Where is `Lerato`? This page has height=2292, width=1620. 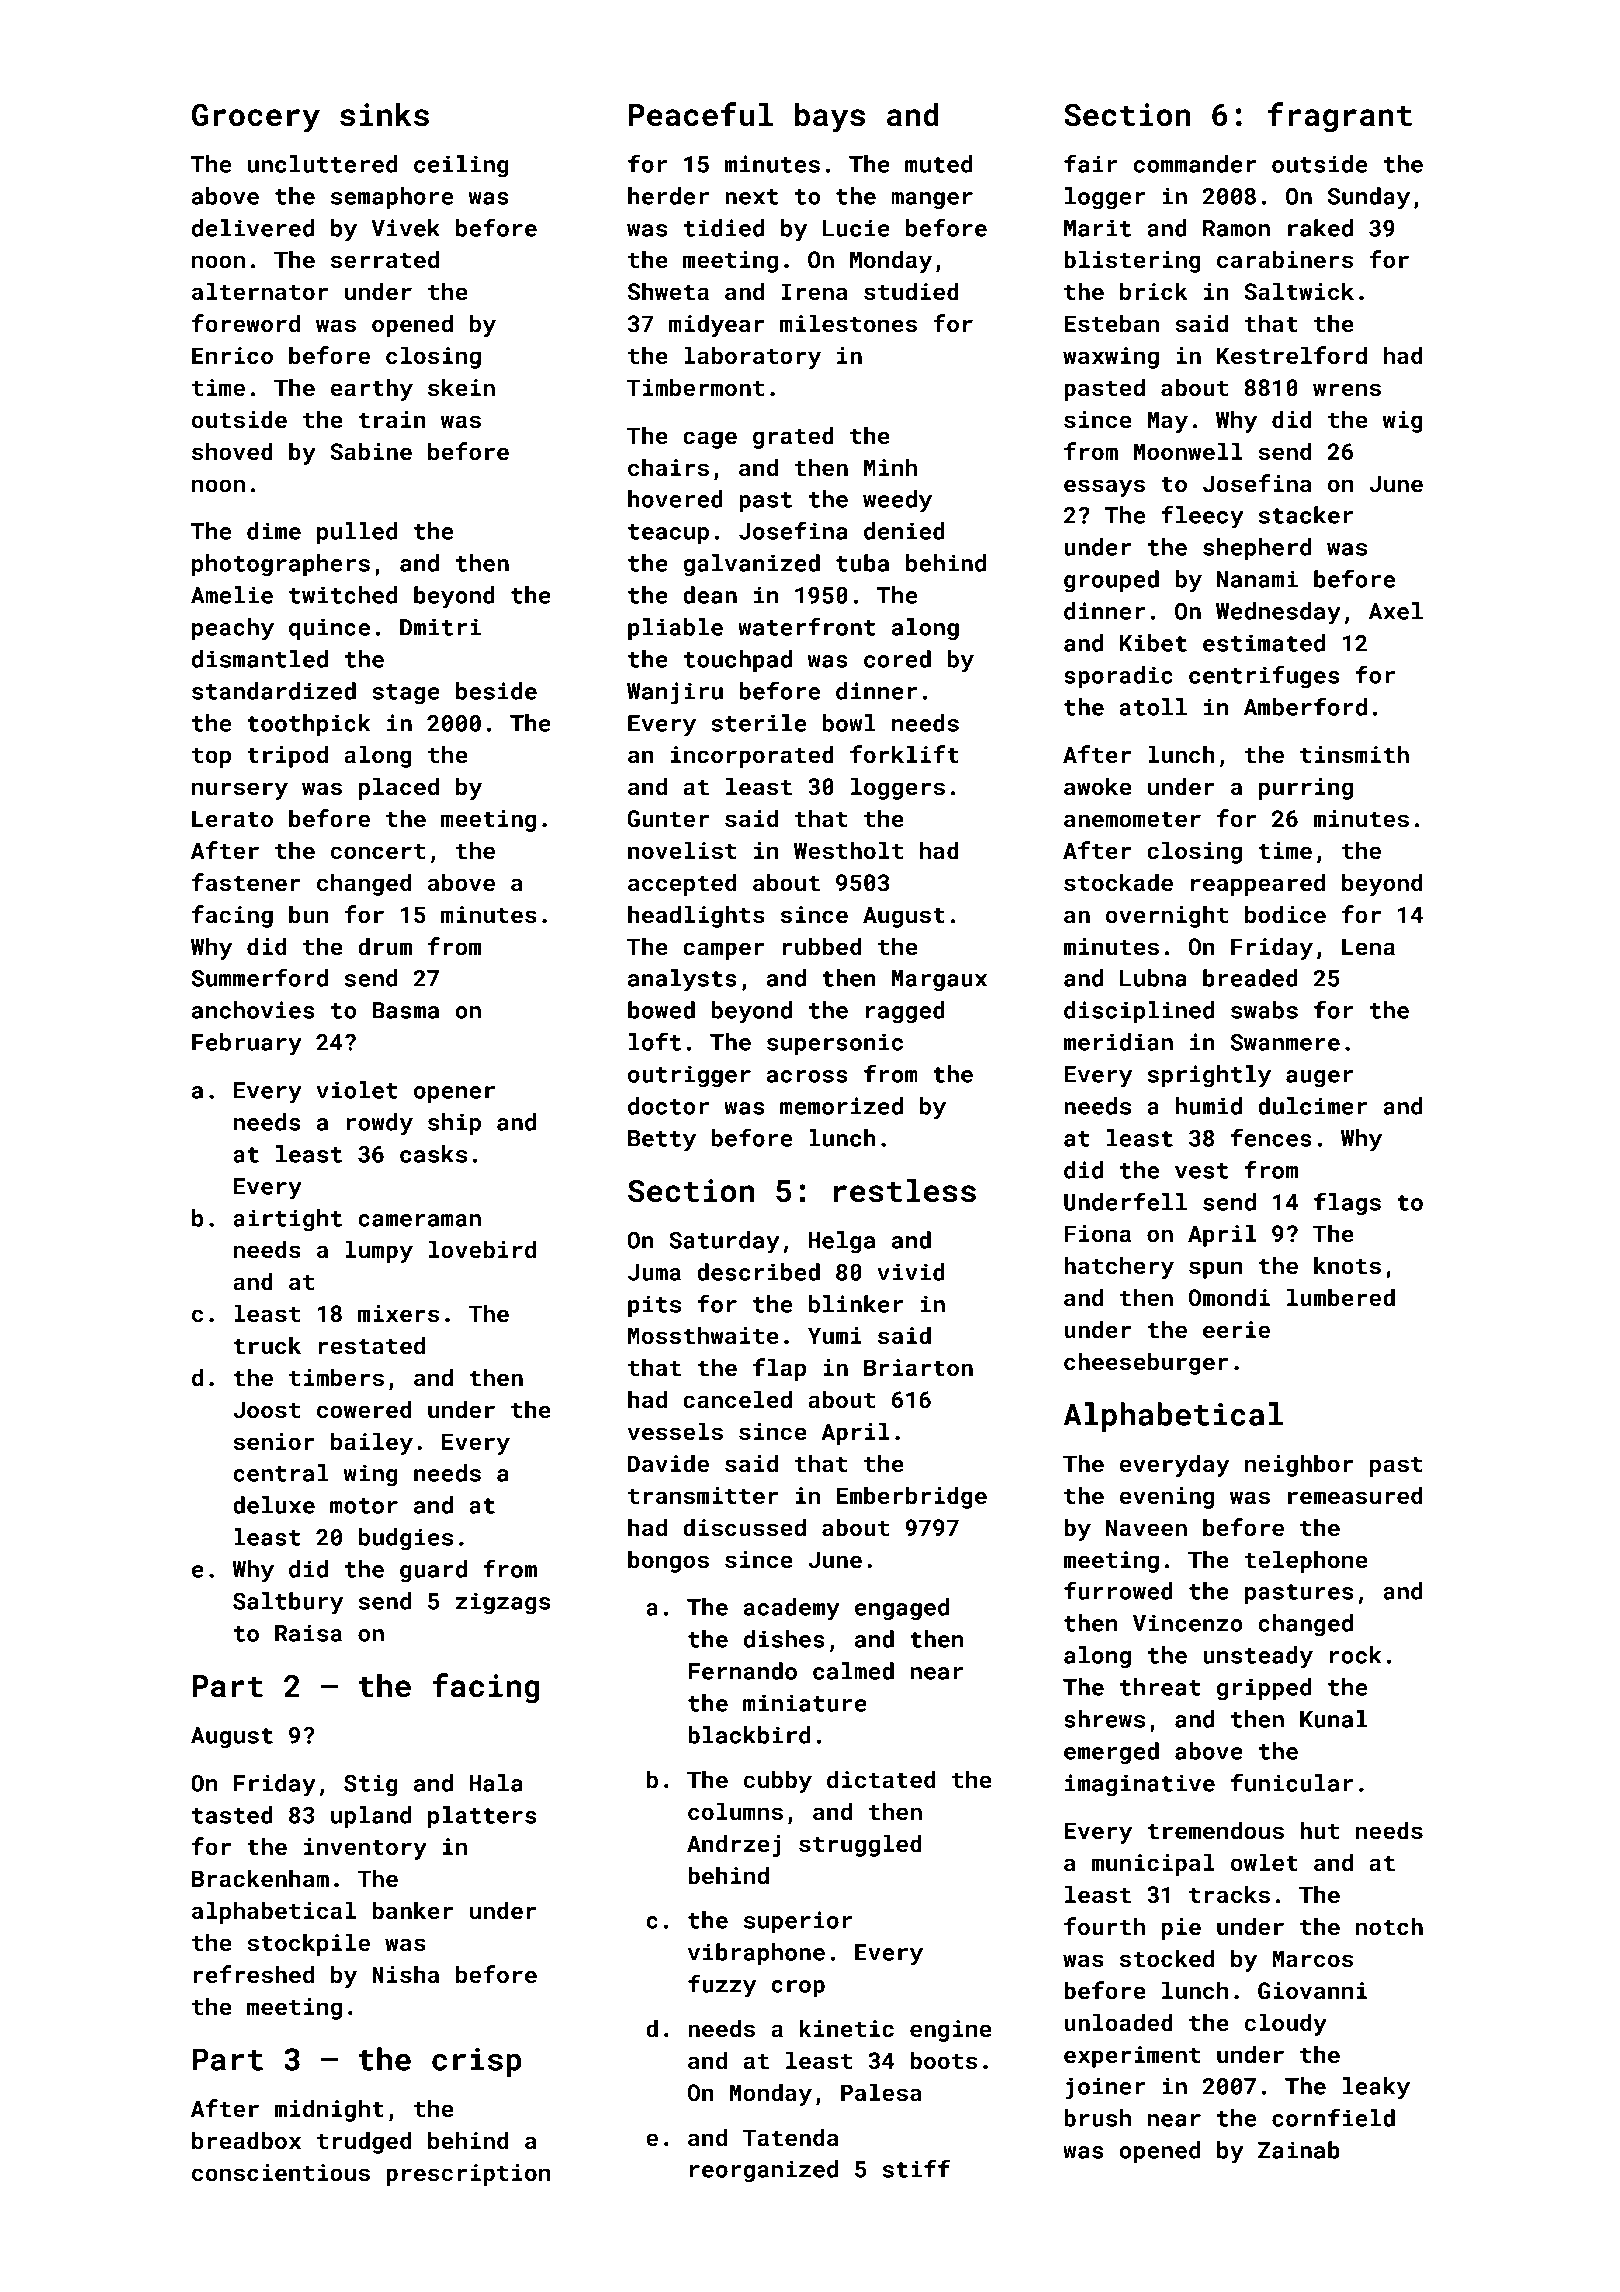 Lerato is located at coordinates (232, 818).
